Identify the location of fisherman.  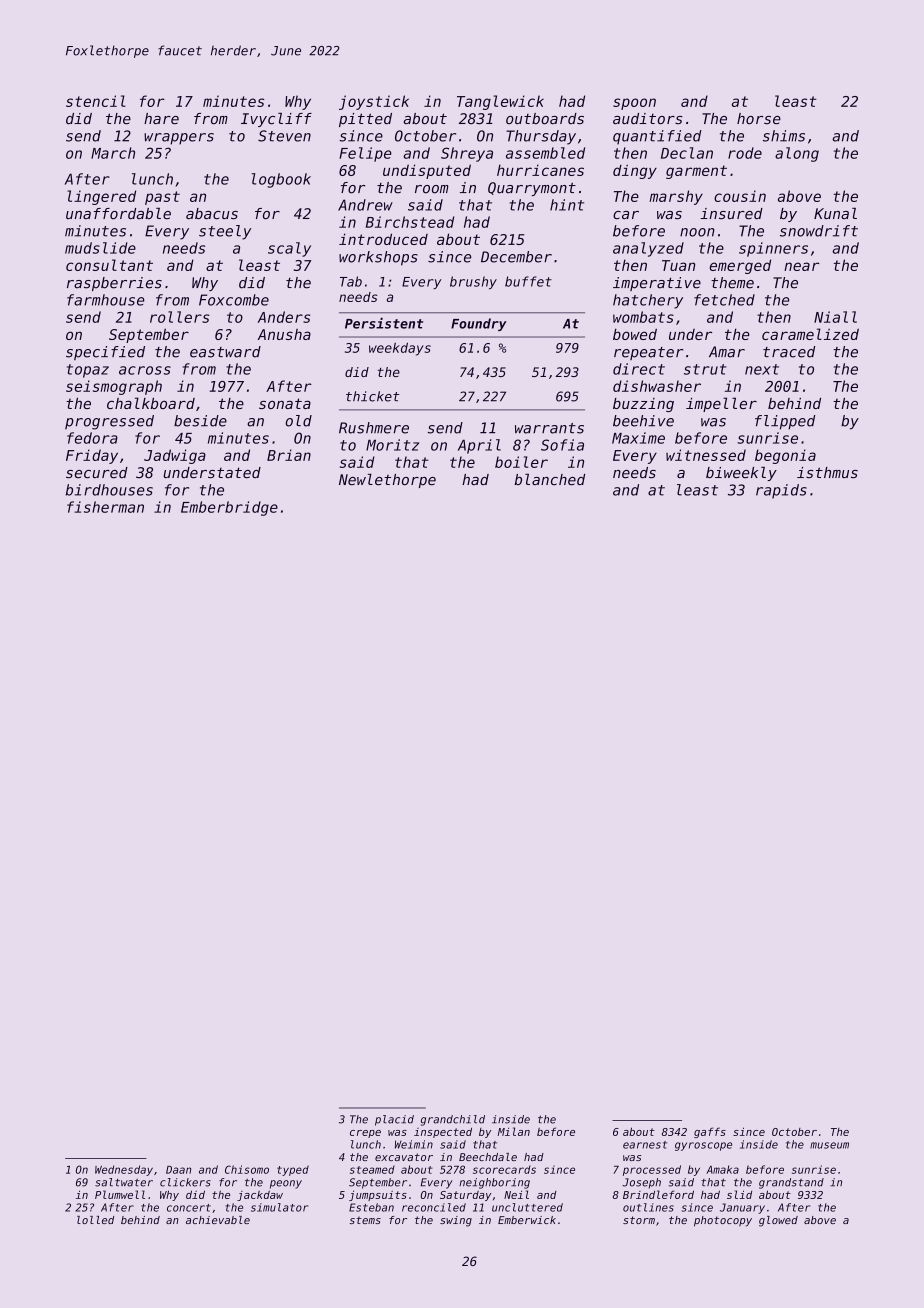
(105, 507).
